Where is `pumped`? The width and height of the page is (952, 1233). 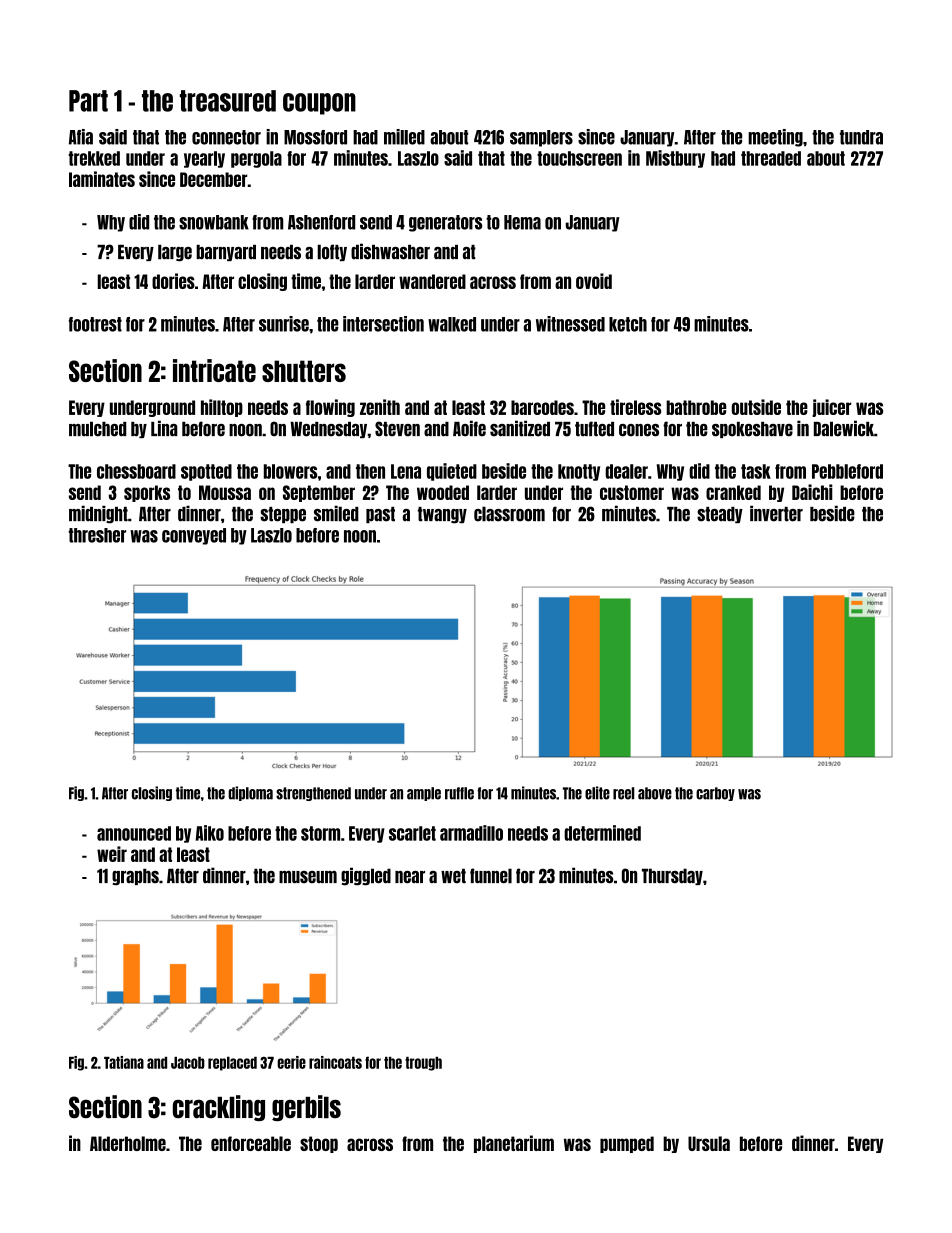
pumped is located at coordinates (627, 1144).
